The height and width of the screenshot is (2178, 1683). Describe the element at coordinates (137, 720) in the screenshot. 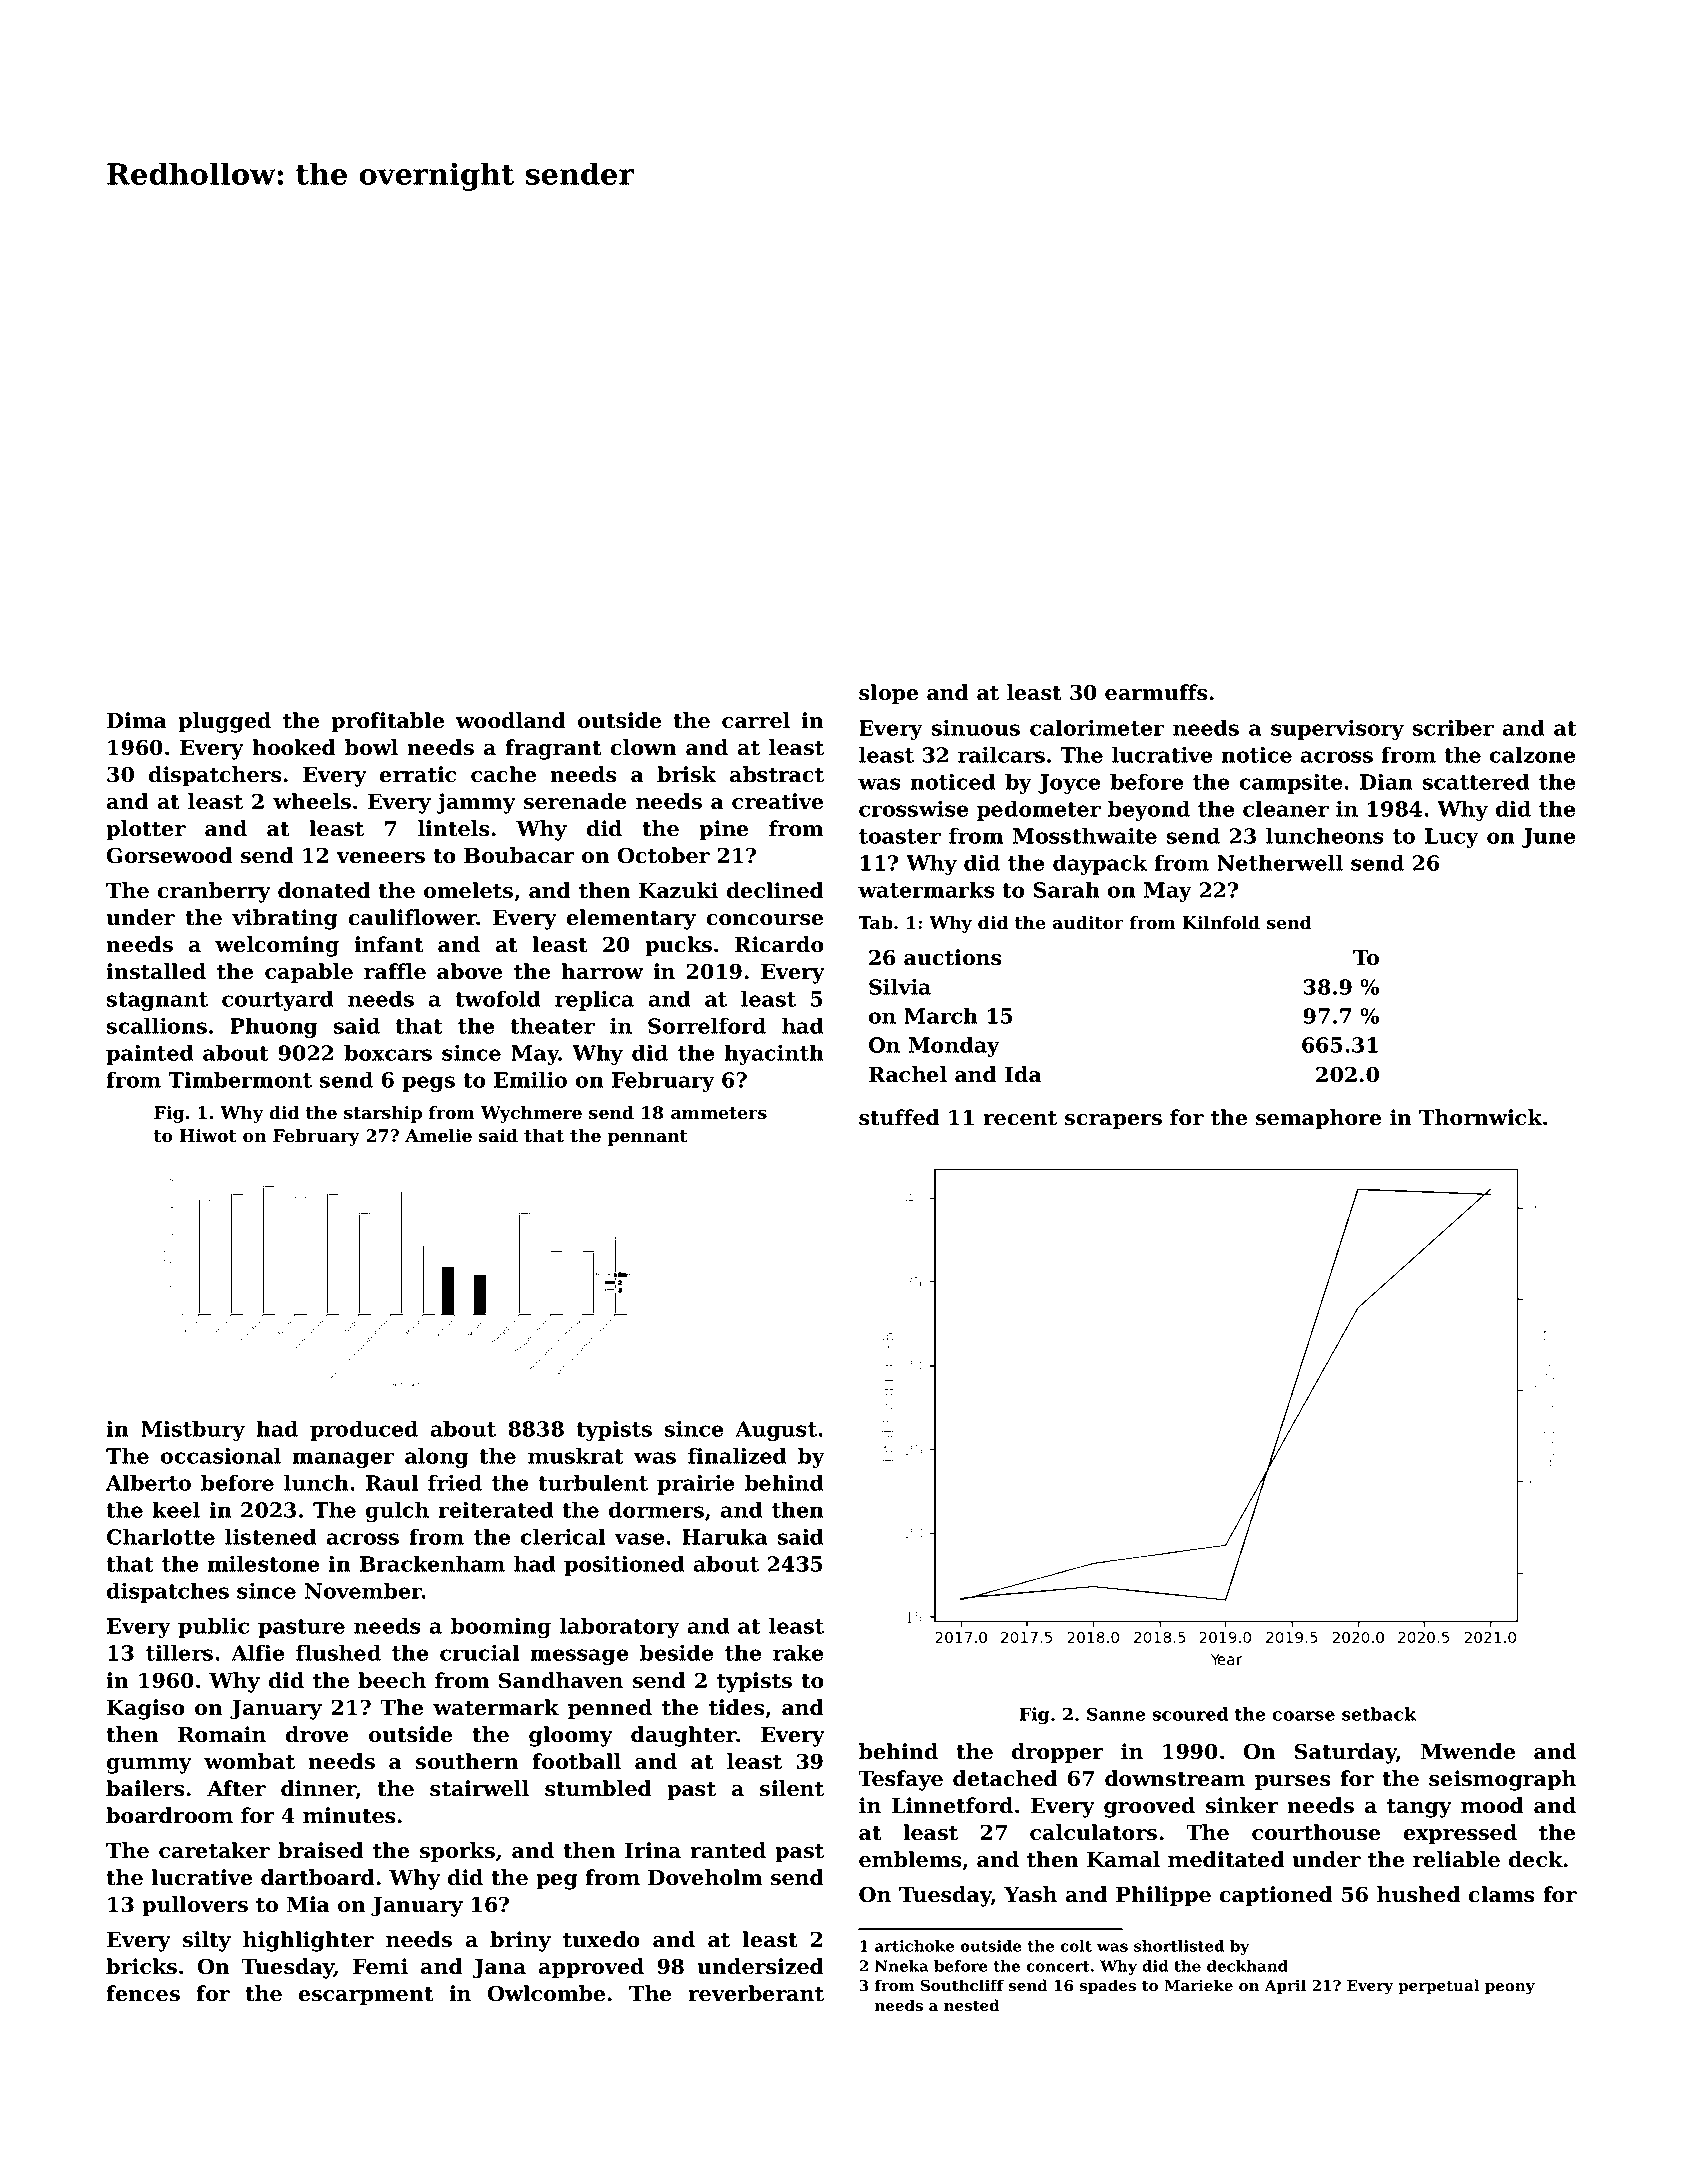

I see `Dima` at that location.
